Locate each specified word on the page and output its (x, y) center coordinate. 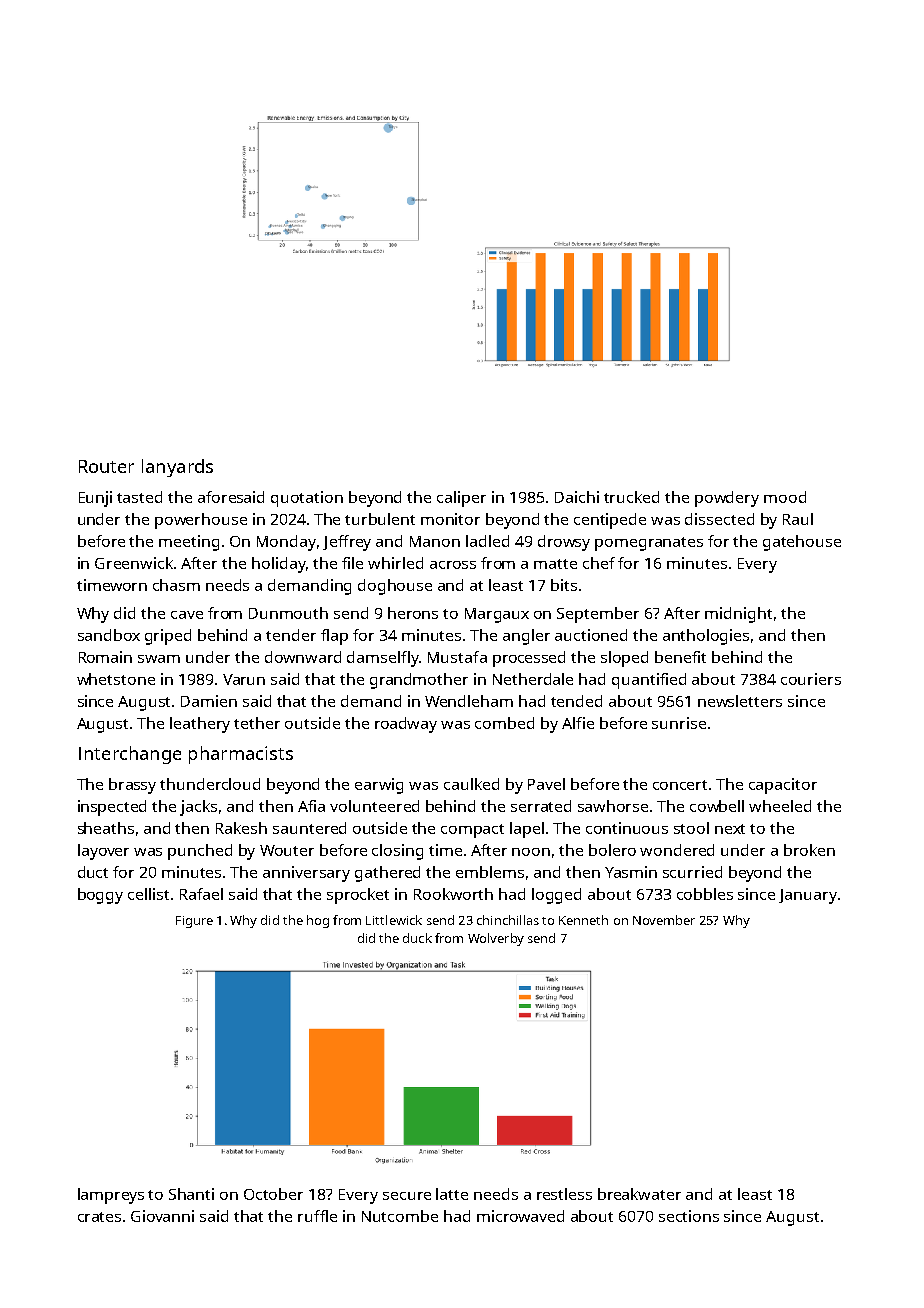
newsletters (740, 701)
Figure (194, 922)
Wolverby (496, 939)
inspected (112, 808)
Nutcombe (400, 1216)
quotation (307, 499)
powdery (727, 499)
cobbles (705, 894)
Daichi (577, 497)
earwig (379, 786)
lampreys (111, 1196)
